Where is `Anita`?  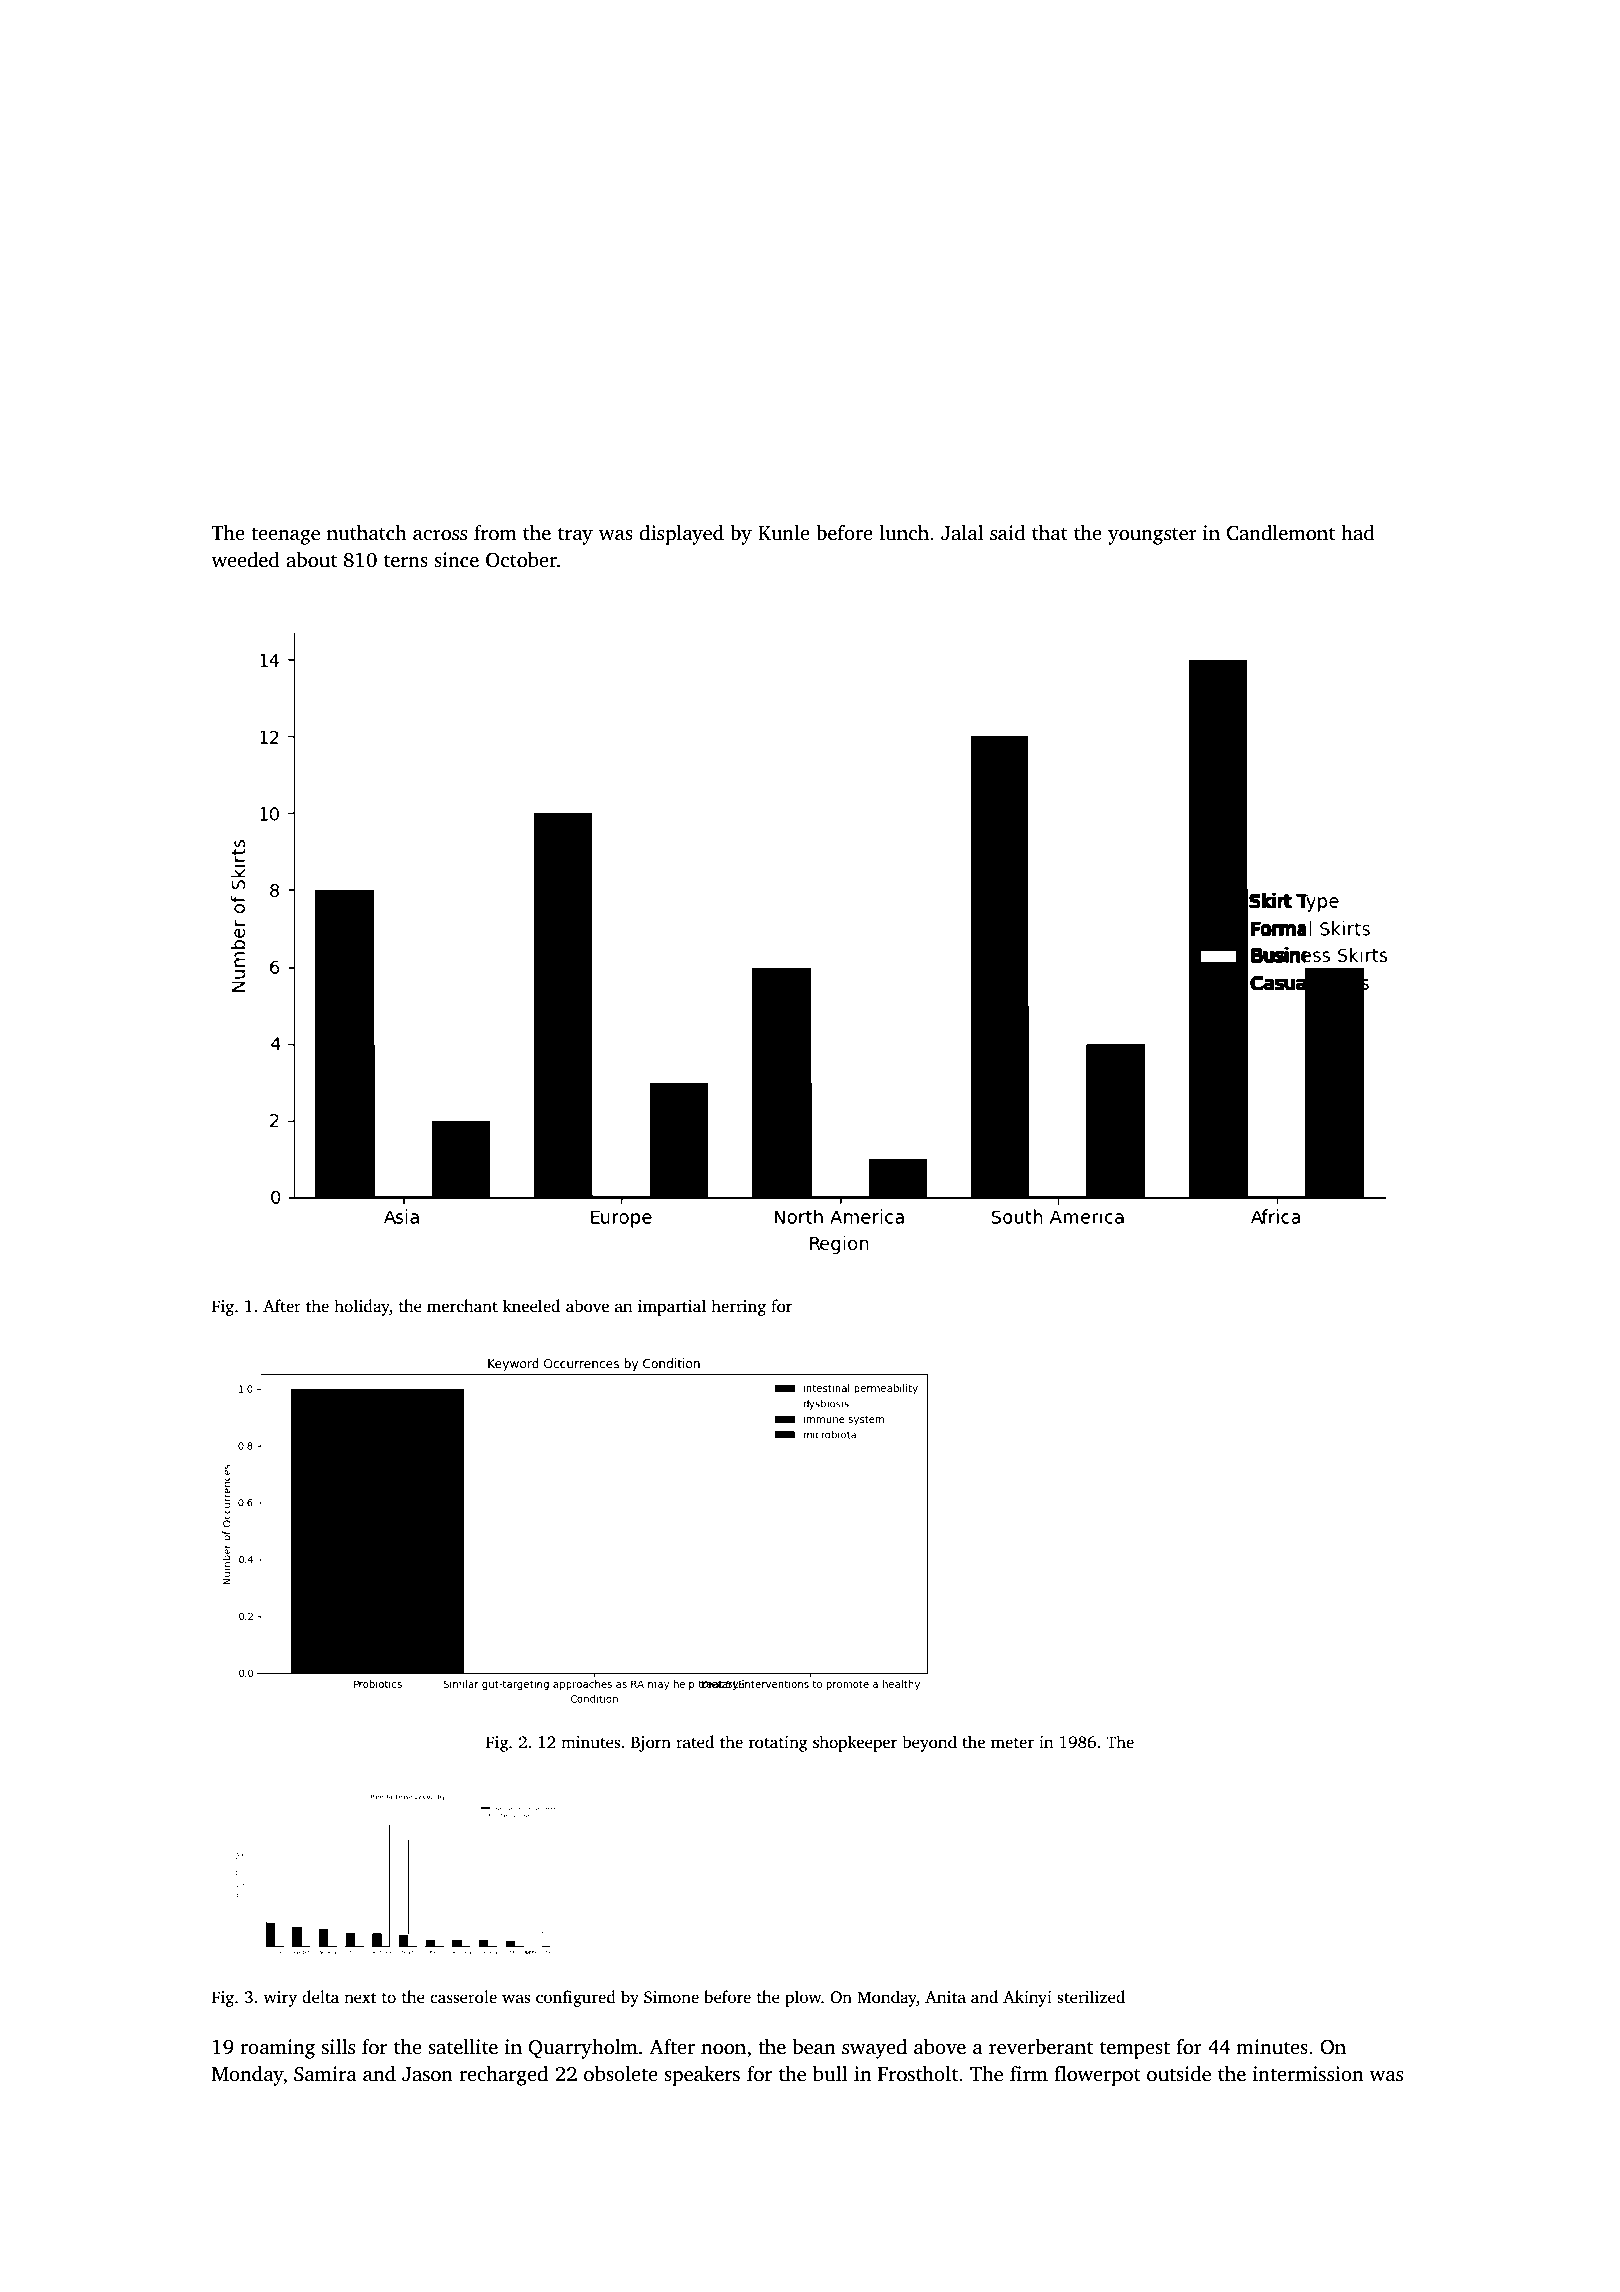 Anita is located at coordinates (945, 1997).
